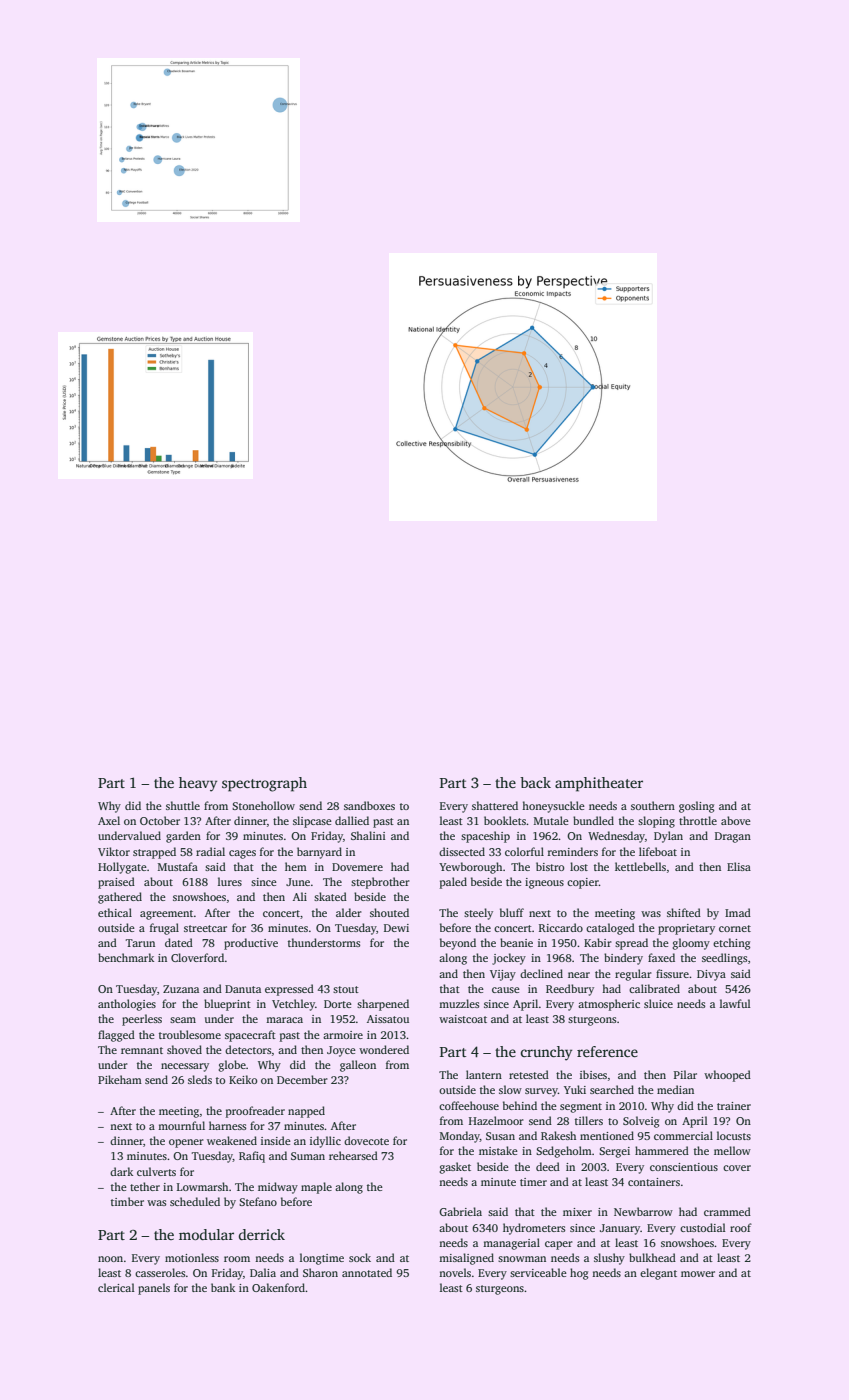 This screenshot has width=849, height=1400. What do you see at coordinates (675, 1089) in the screenshot?
I see `median` at bounding box center [675, 1089].
